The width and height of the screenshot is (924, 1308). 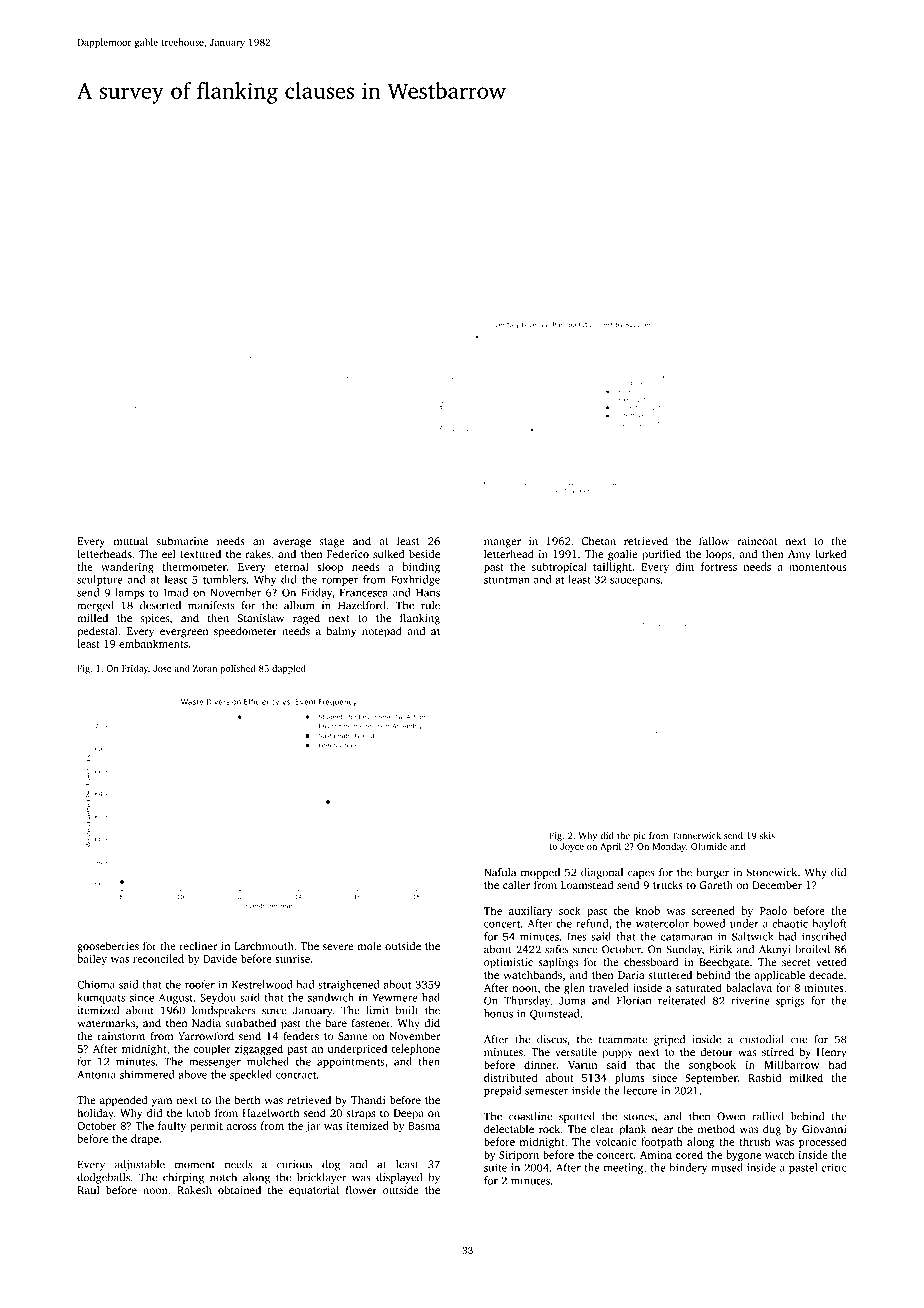 What do you see at coordinates (224, 579) in the screenshot?
I see `tumblers` at bounding box center [224, 579].
